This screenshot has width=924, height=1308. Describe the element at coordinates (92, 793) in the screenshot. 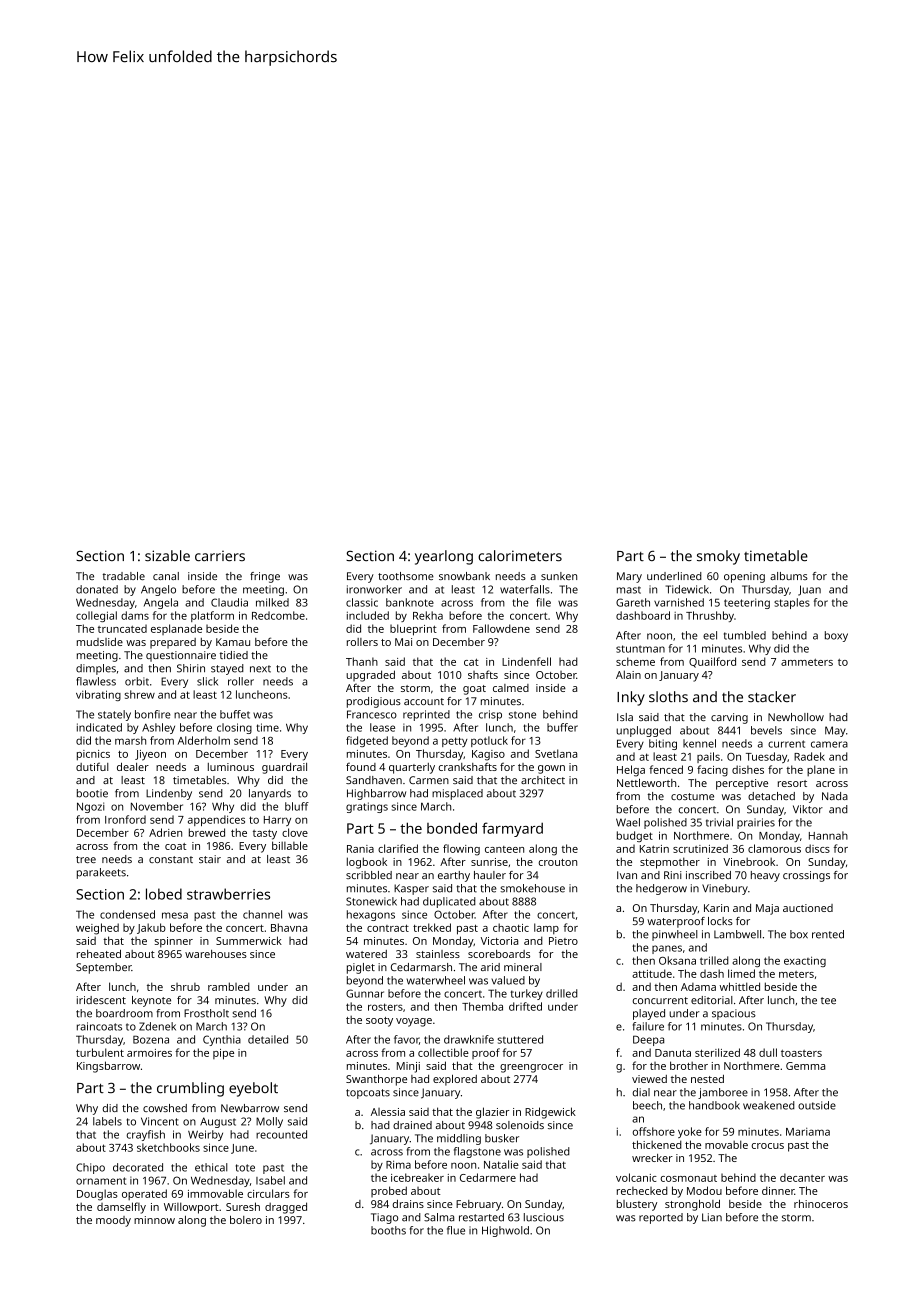

I see `bootie` at that location.
